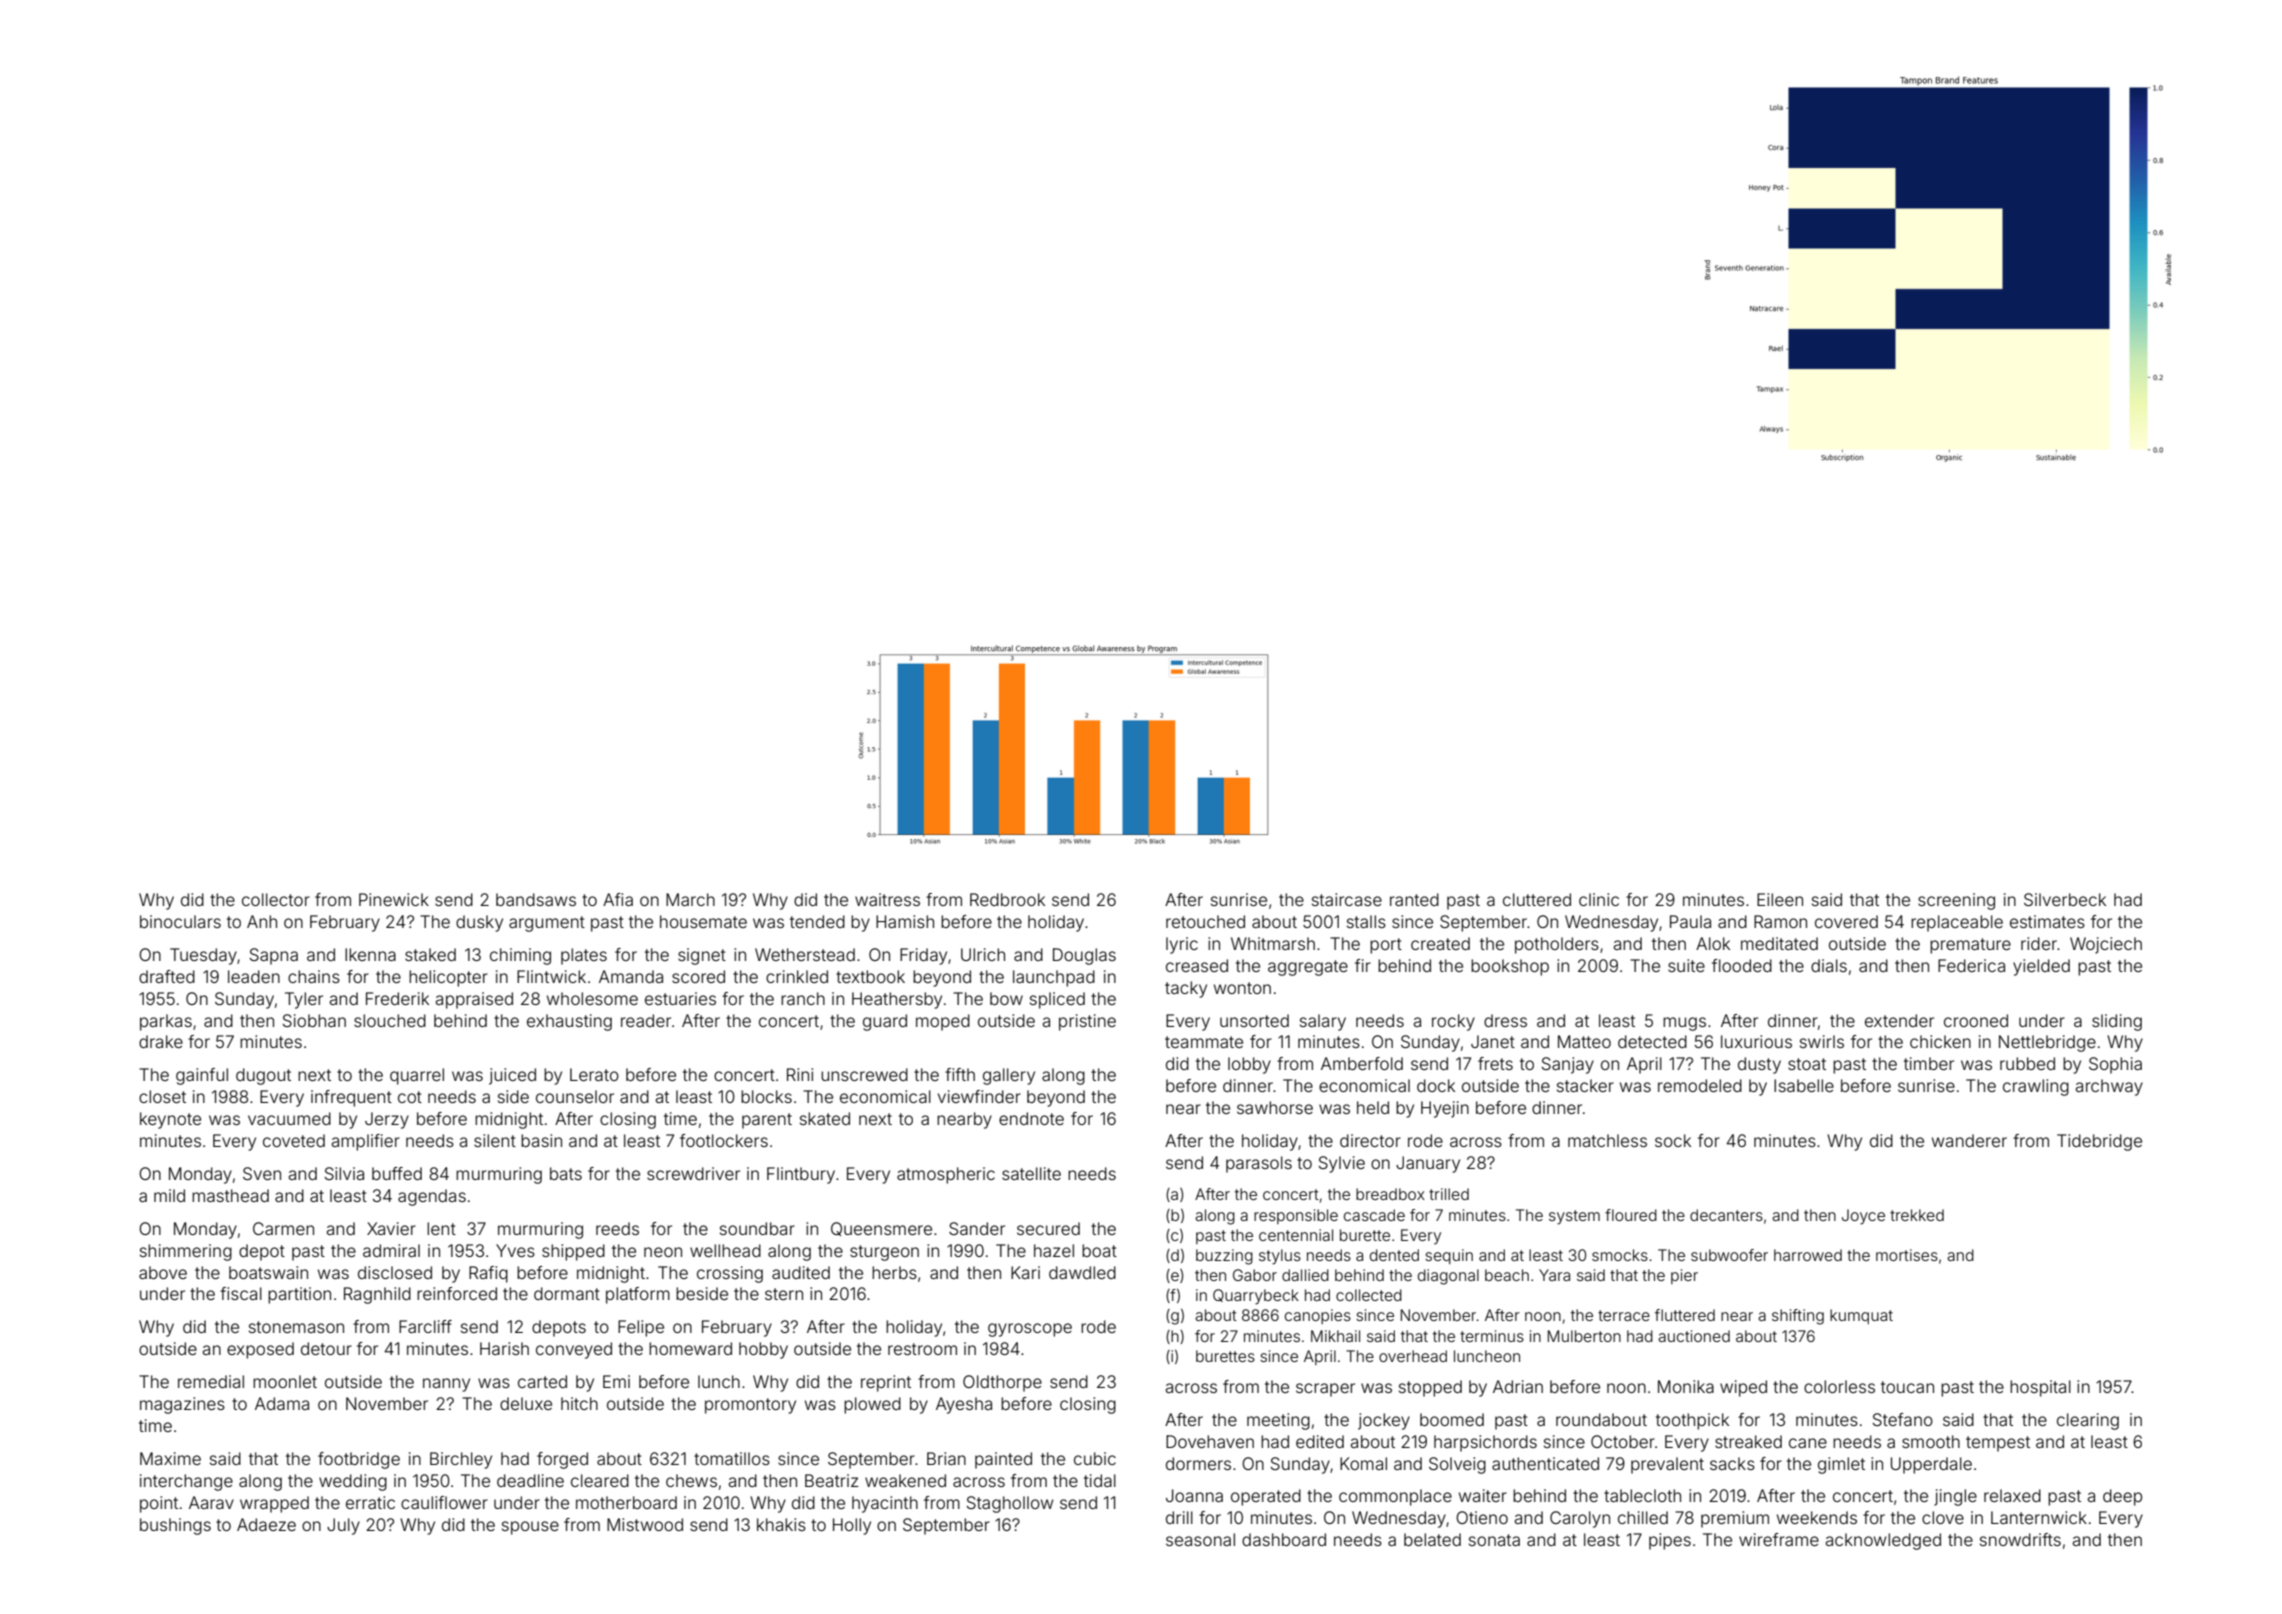  Describe the element at coordinates (1917, 1215) in the screenshot. I see `trekked` at that location.
